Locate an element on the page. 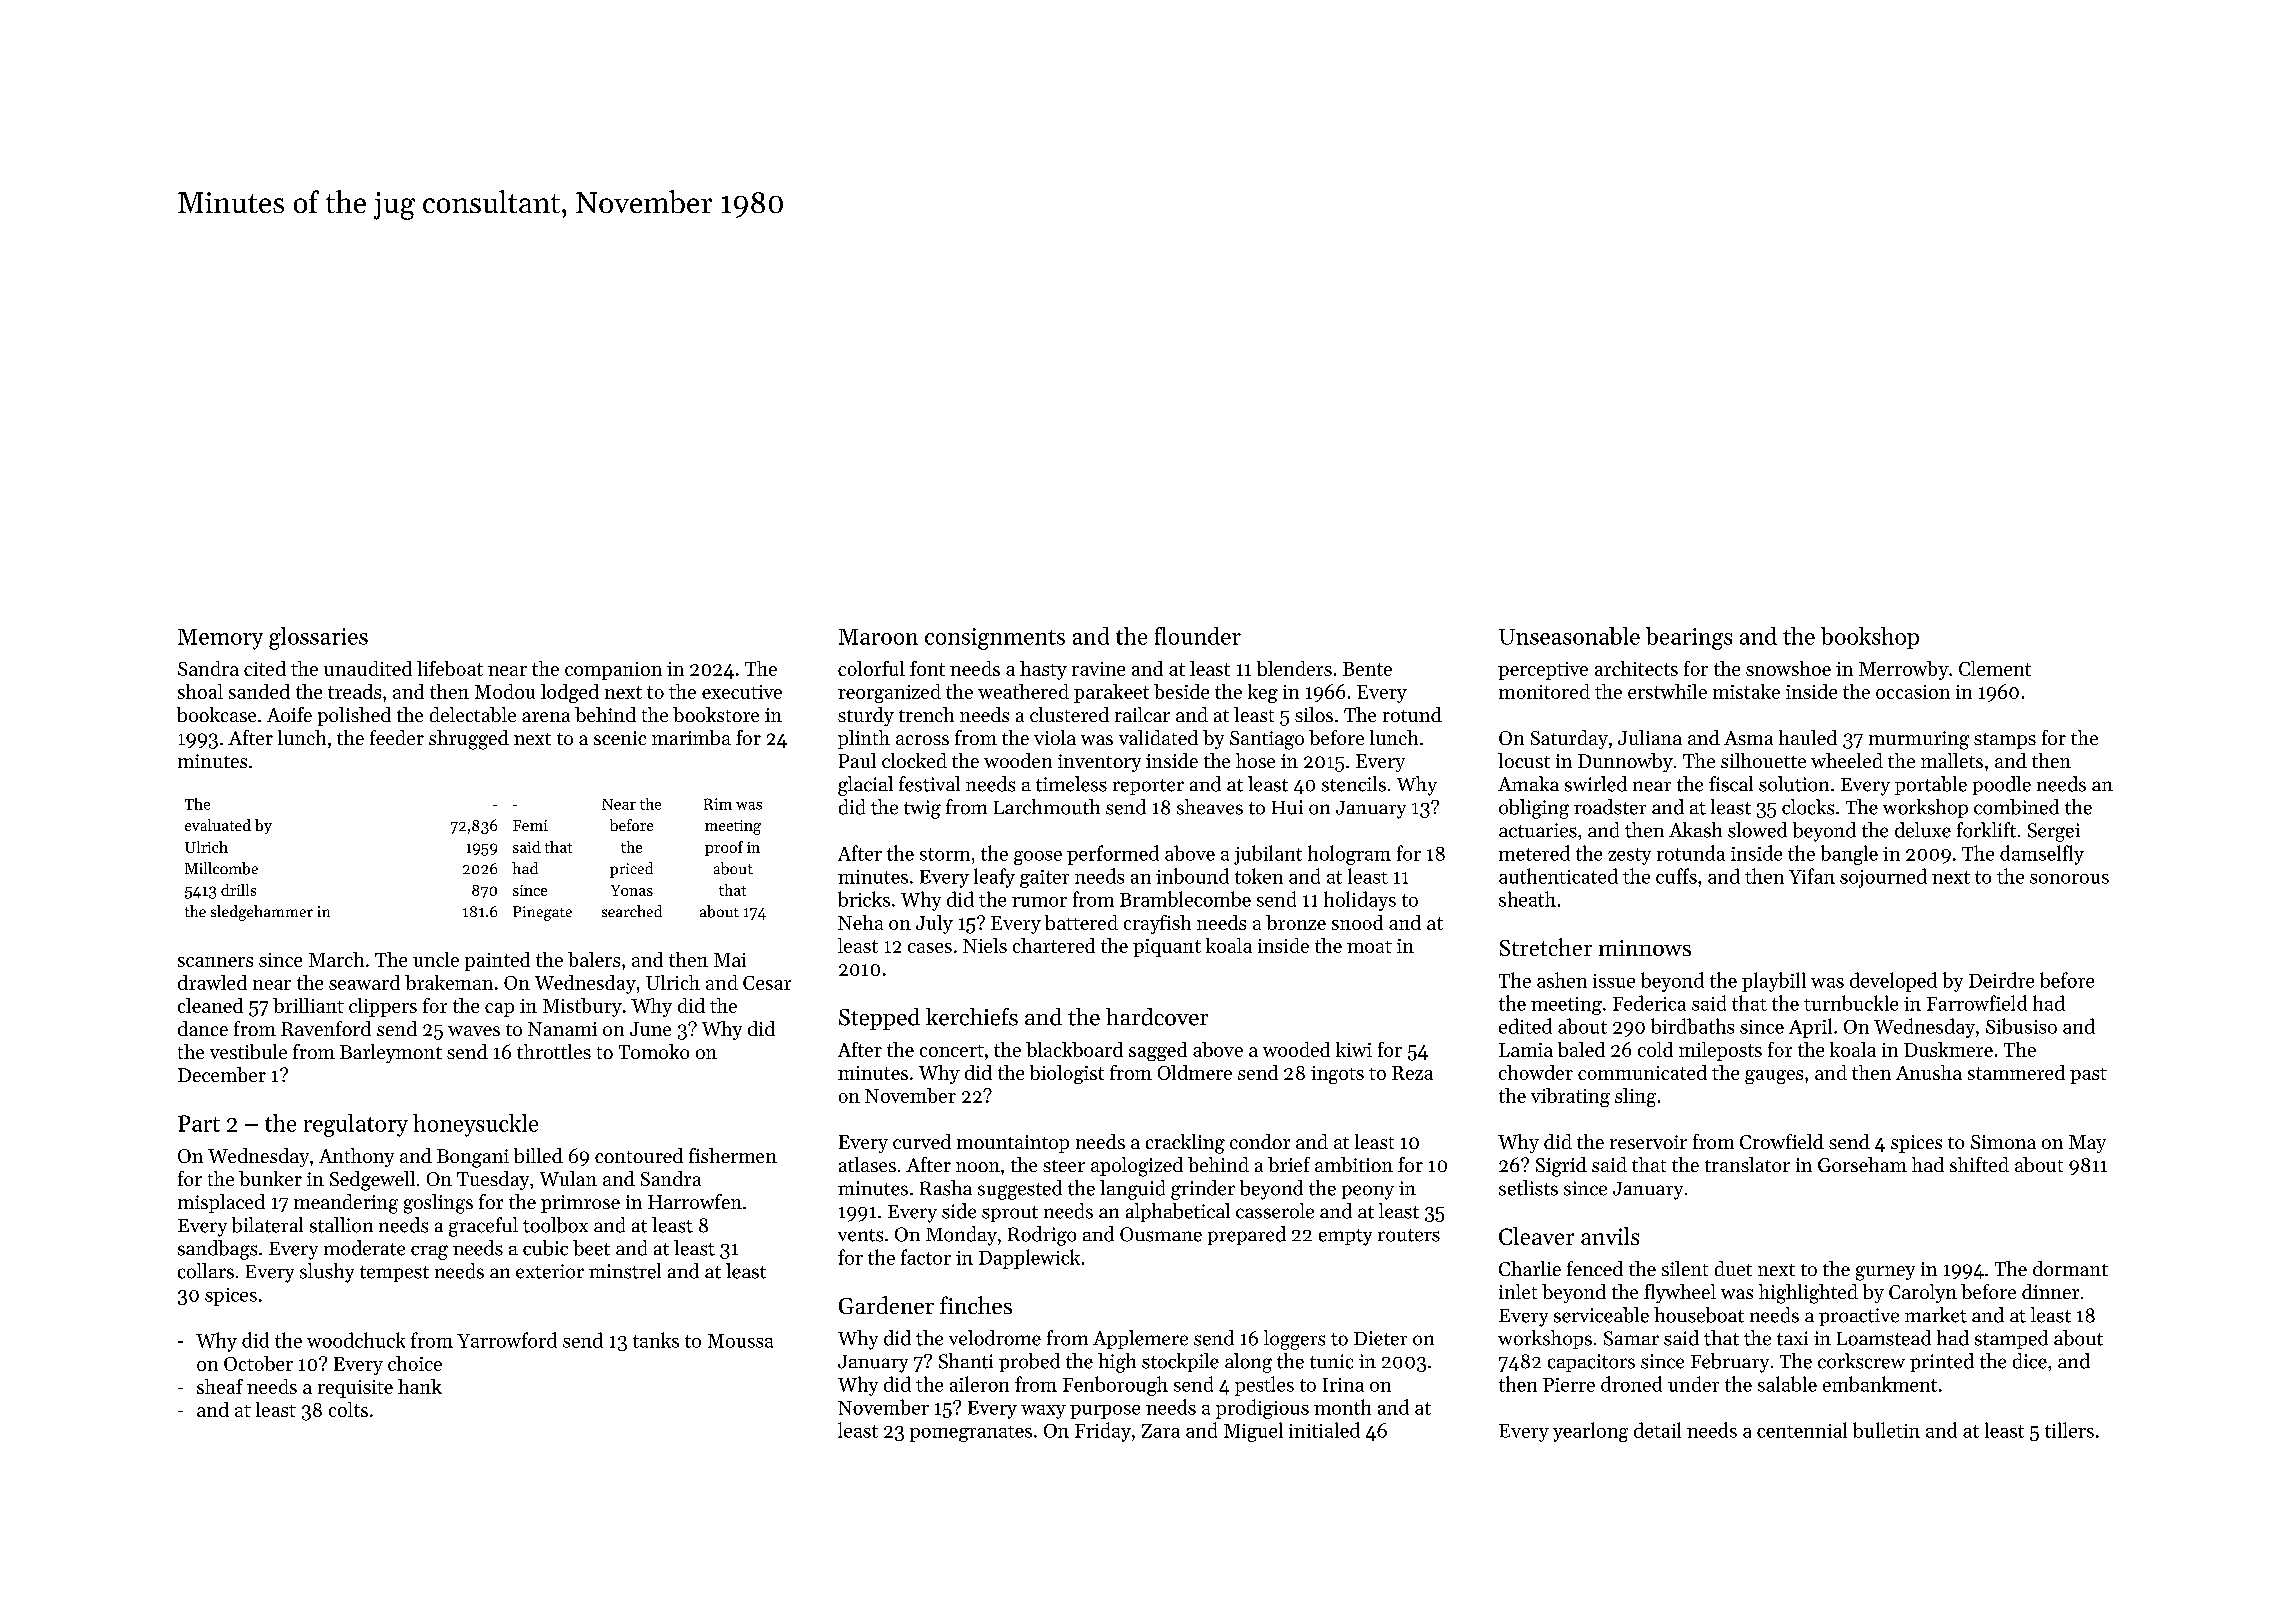  blenders is located at coordinates (1294, 668).
